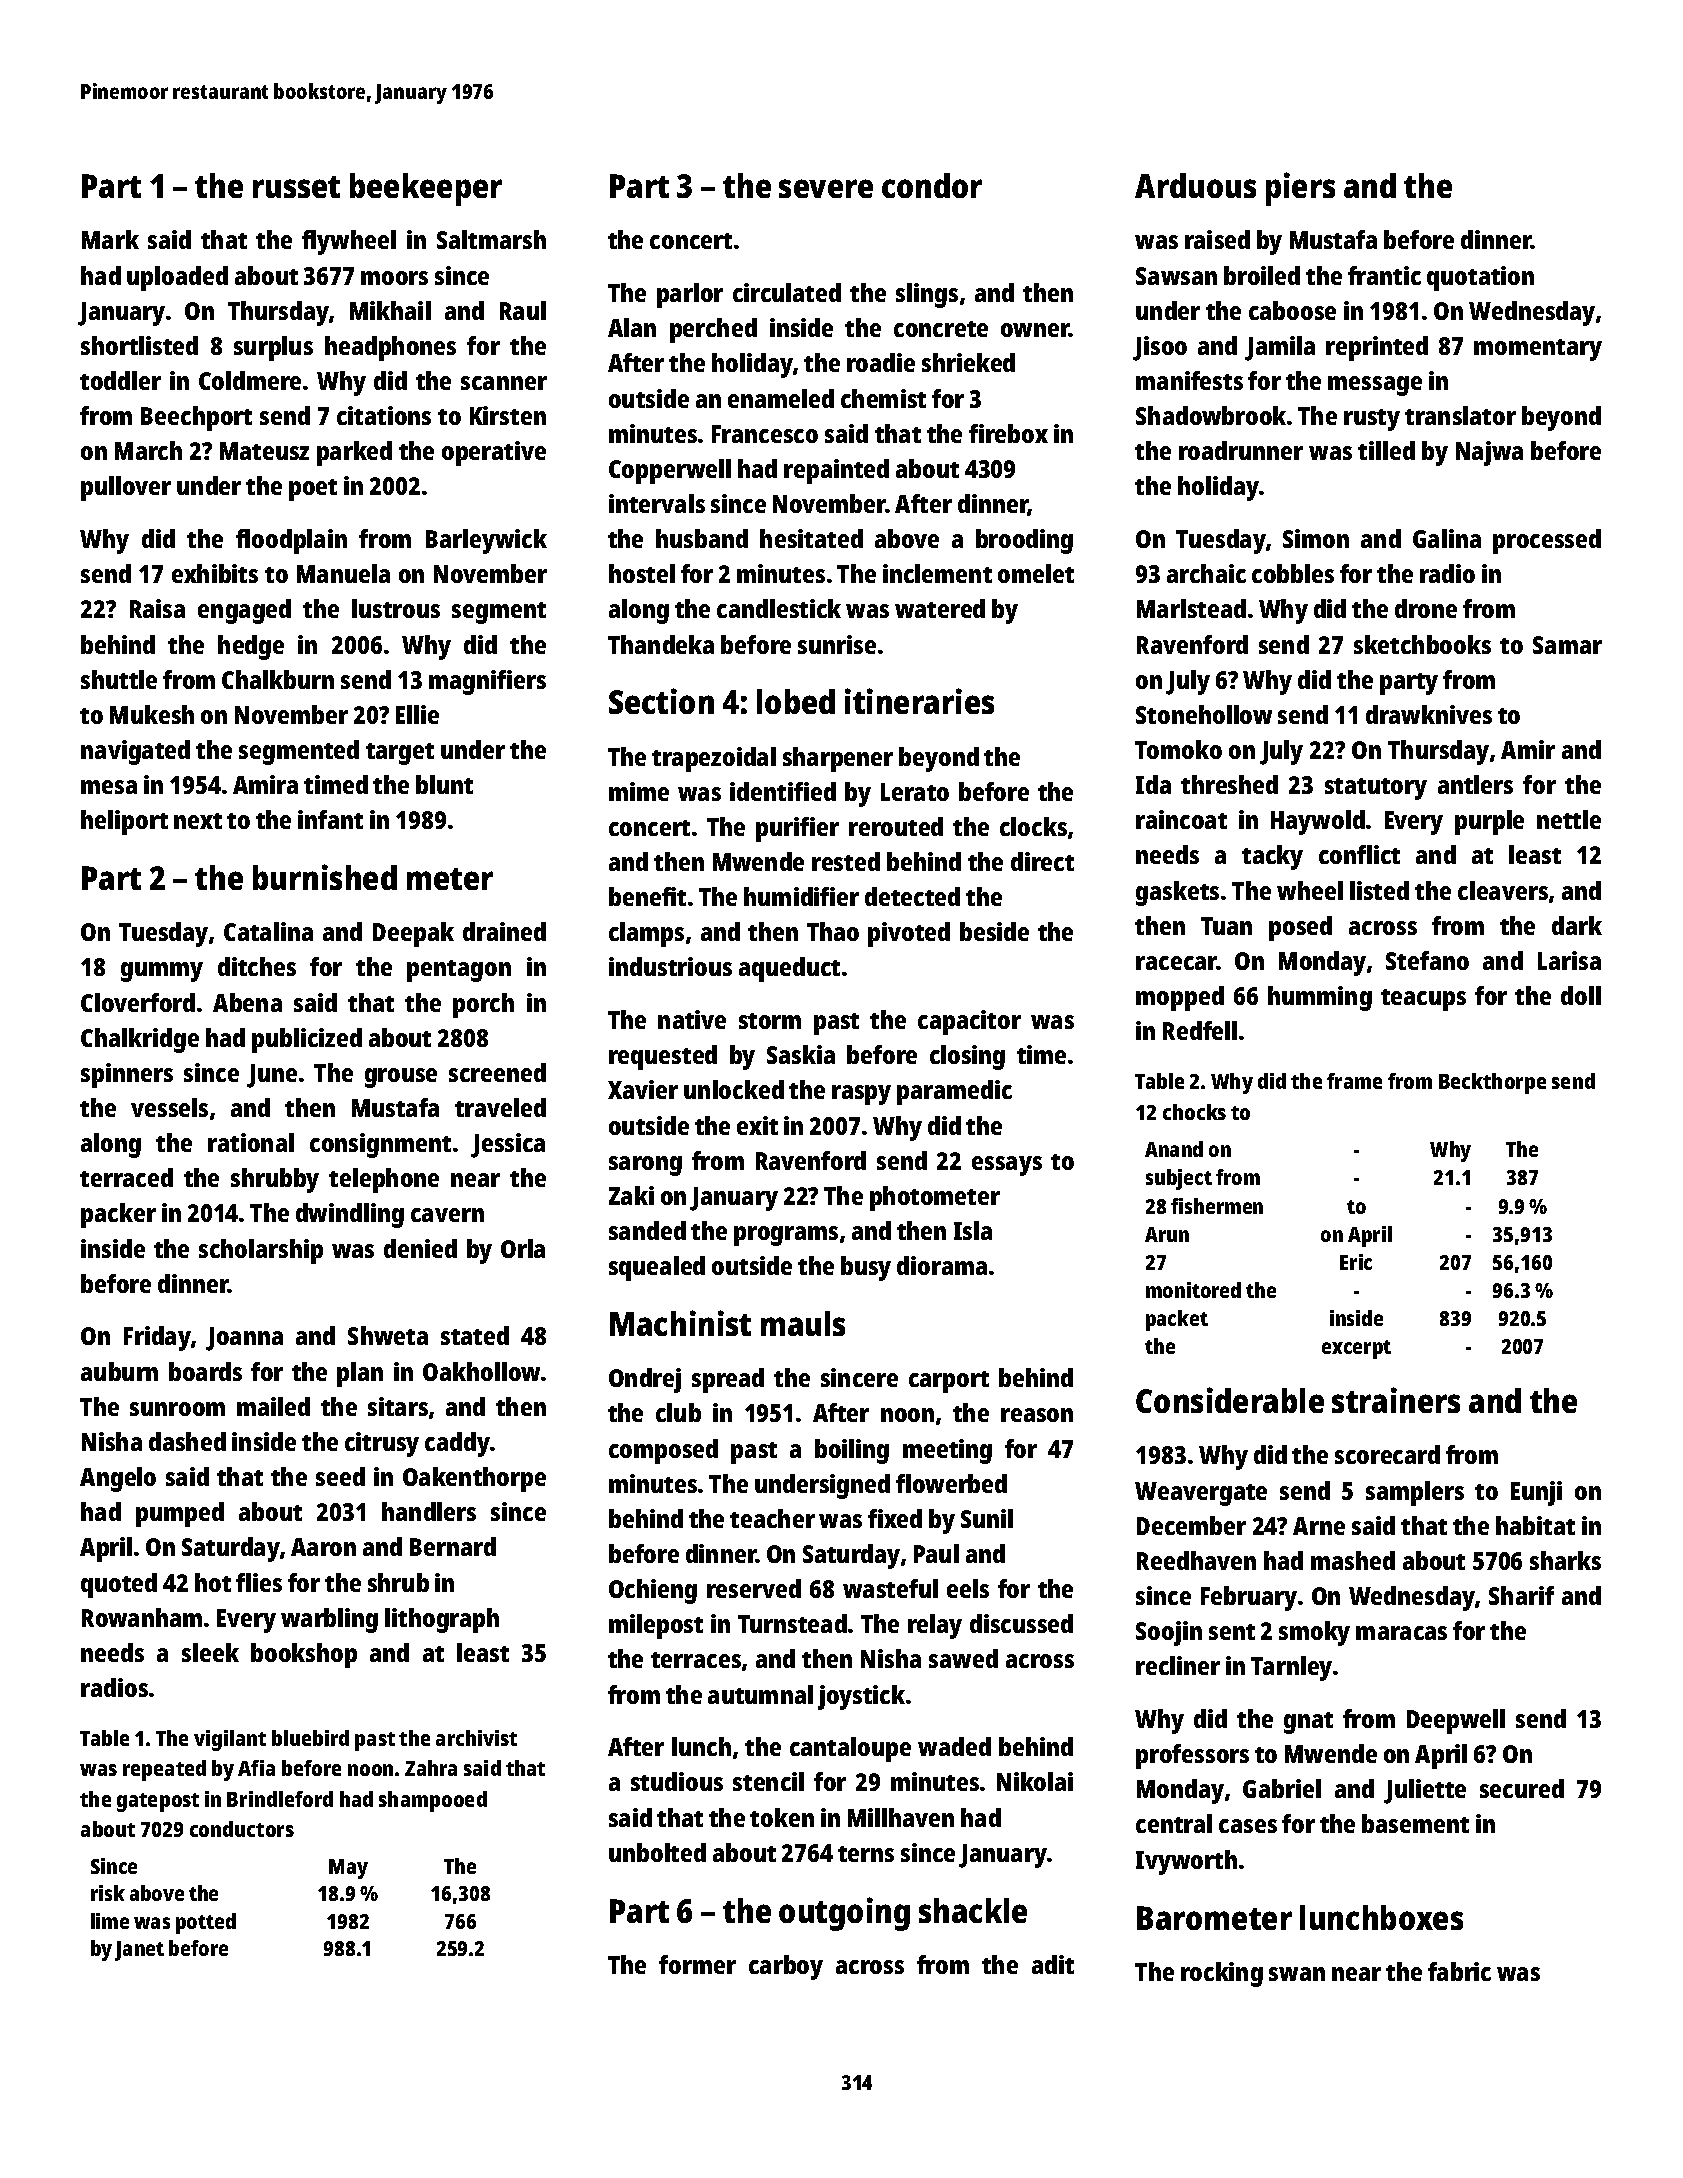  What do you see at coordinates (919, 701) in the page?
I see `itineraries` at bounding box center [919, 701].
